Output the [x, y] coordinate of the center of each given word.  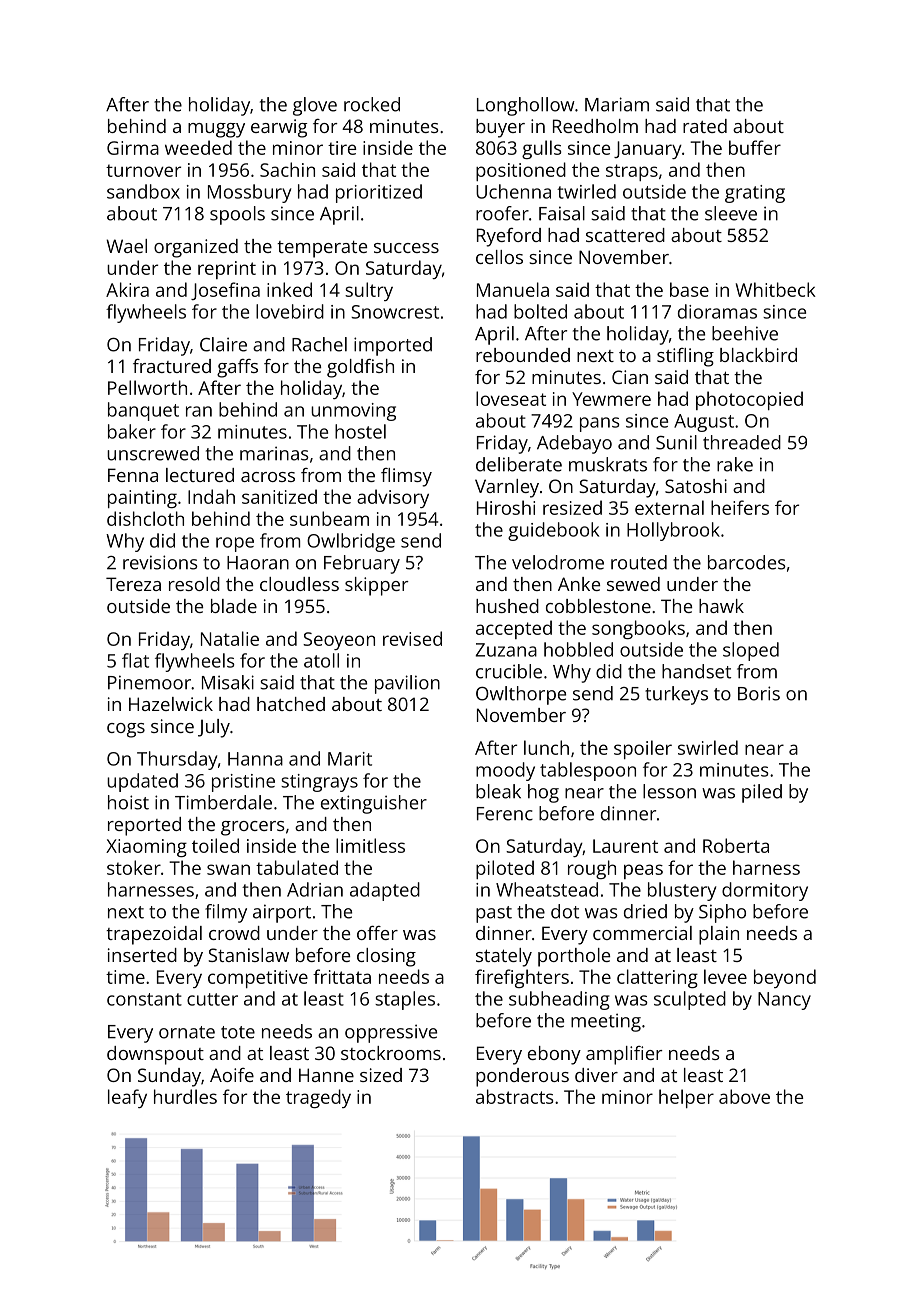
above [744, 1096]
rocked [372, 104]
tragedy [318, 1098]
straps [632, 172]
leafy [127, 1098]
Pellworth [147, 387]
